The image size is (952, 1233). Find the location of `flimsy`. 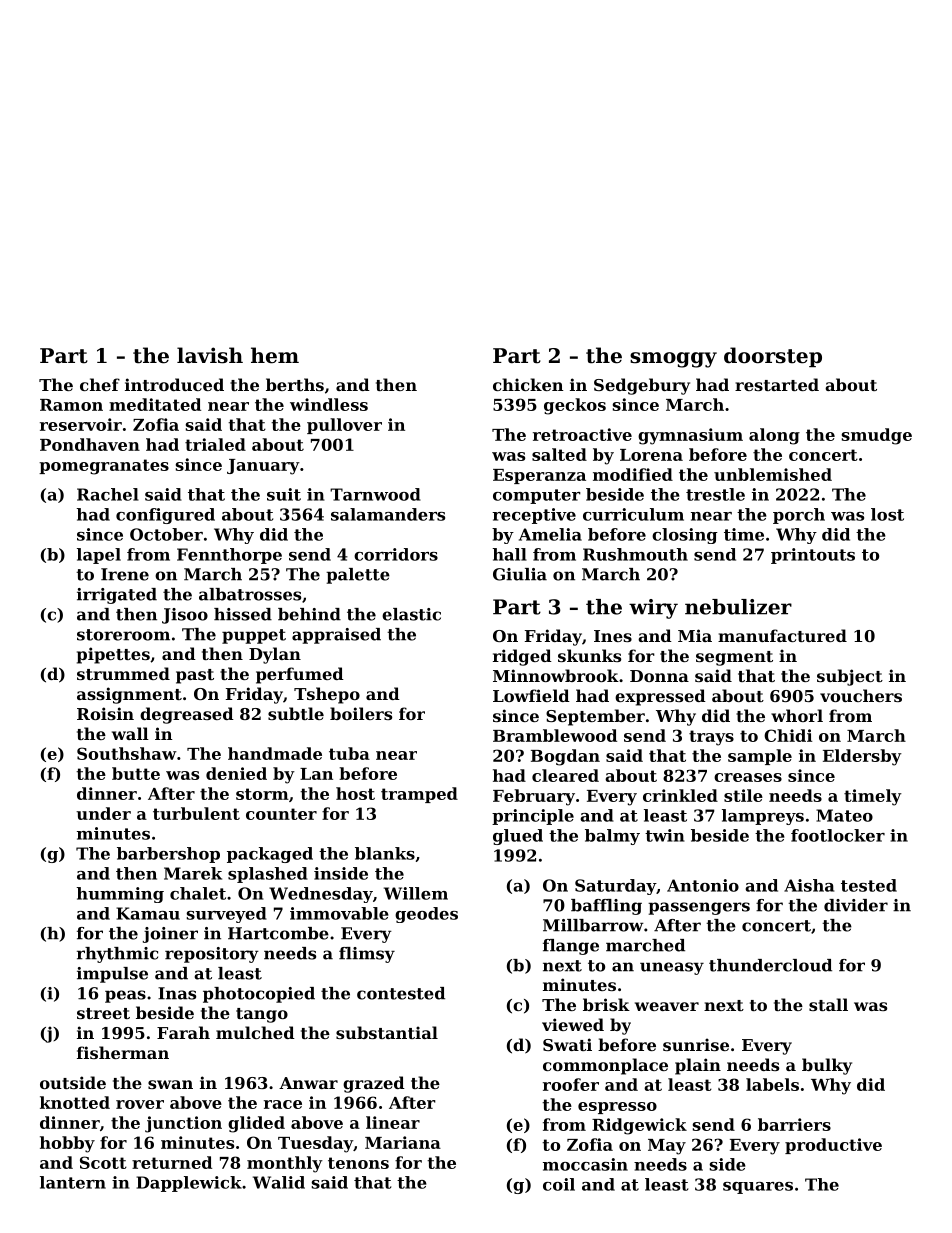

flimsy is located at coordinates (367, 955).
